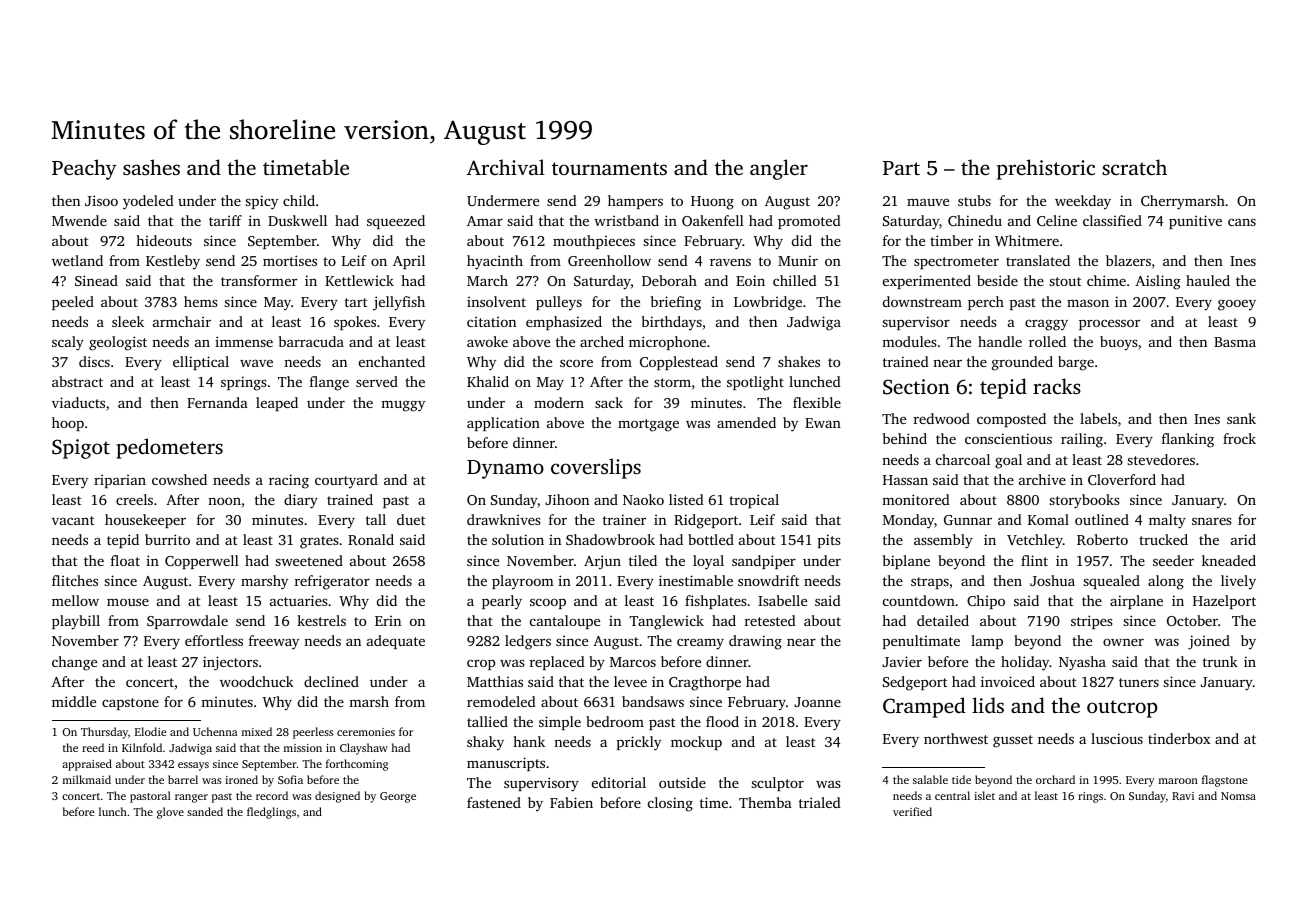  What do you see at coordinates (1134, 167) in the screenshot?
I see `scratch` at bounding box center [1134, 167].
